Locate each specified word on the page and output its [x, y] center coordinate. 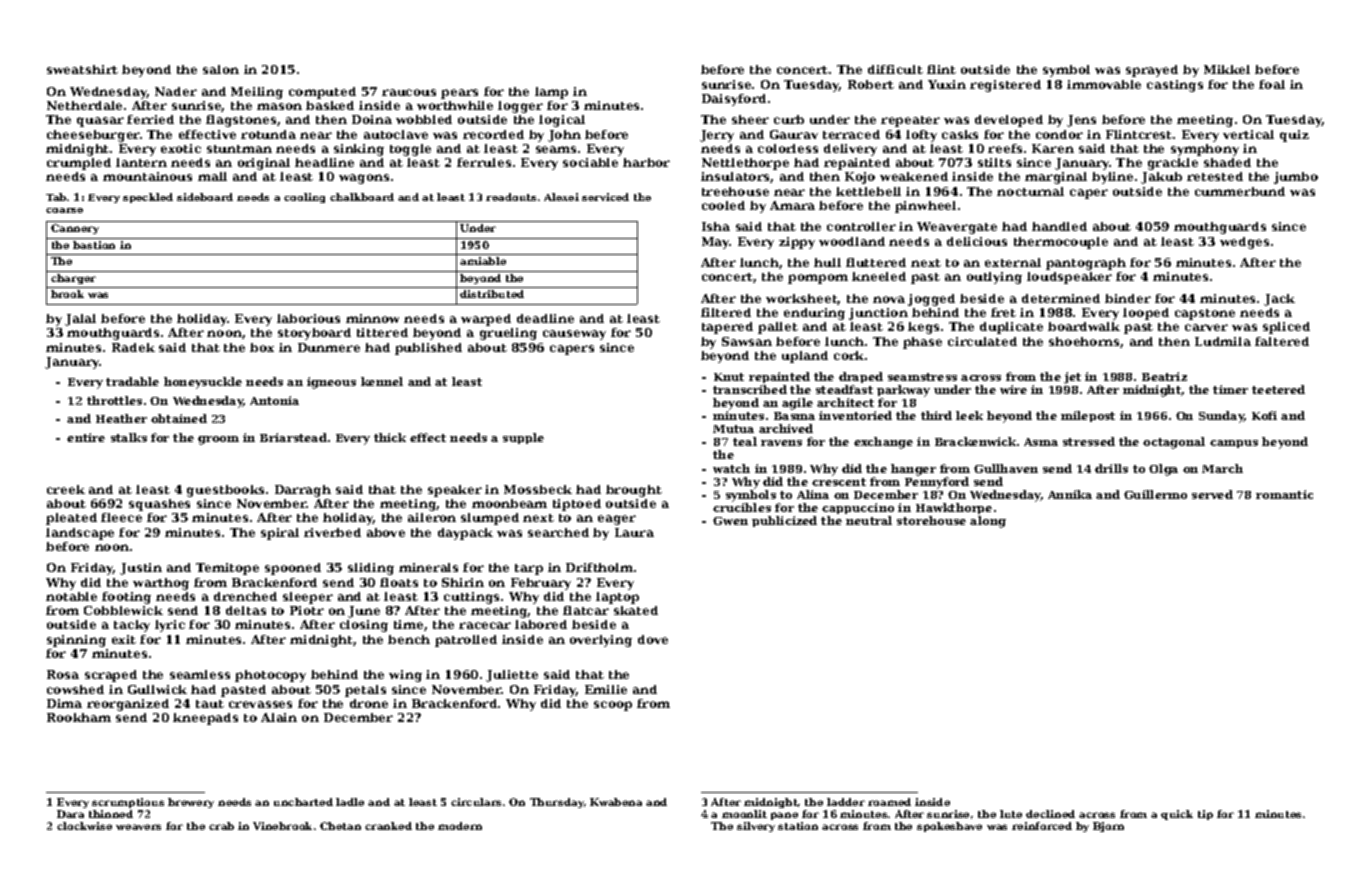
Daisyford [734, 100]
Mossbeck [538, 489]
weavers [138, 827]
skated [636, 610]
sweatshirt [82, 69]
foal [1272, 84]
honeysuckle [203, 383]
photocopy [270, 676]
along [988, 522]
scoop [613, 706]
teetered [1278, 389]
